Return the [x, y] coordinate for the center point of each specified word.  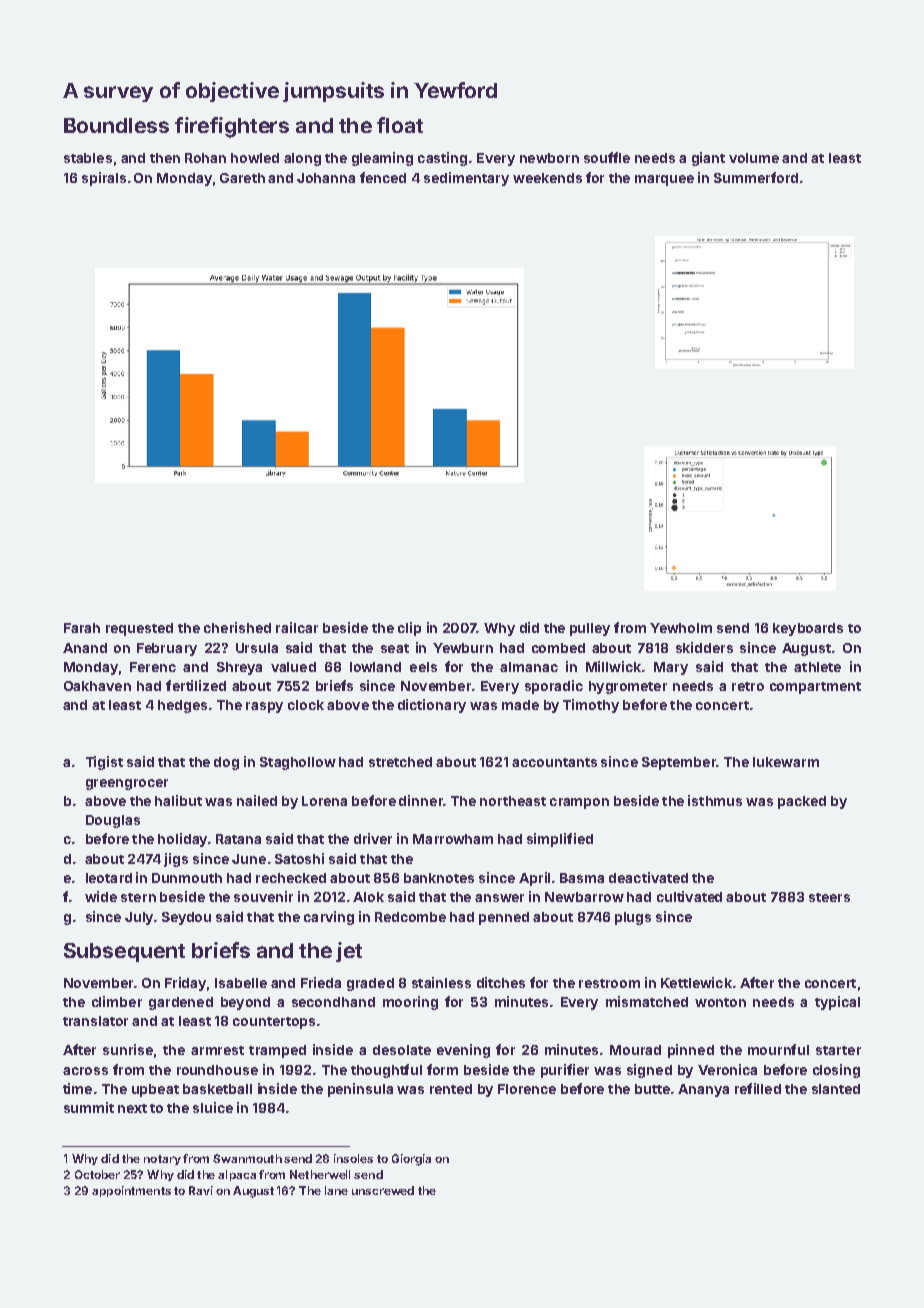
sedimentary [466, 179]
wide [101, 896]
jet [349, 952]
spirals [104, 179]
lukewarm [786, 762]
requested [139, 629]
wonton [720, 1002]
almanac [529, 667]
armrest [217, 1050]
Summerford [756, 177]
